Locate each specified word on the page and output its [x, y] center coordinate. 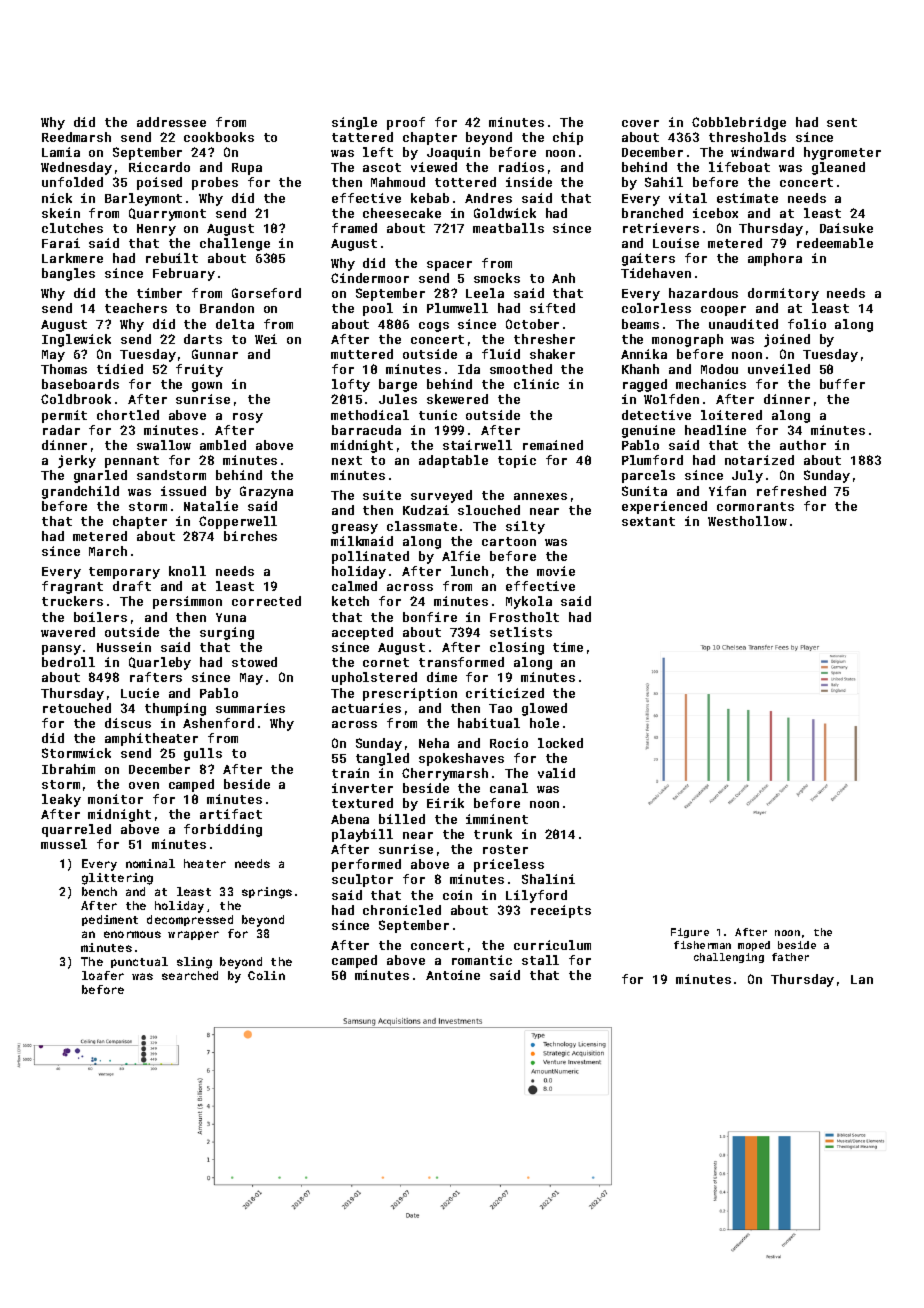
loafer [103, 975]
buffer [842, 384]
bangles [68, 274]
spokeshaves [461, 759]
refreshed [791, 491]
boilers [100, 617]
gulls [203, 754]
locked [560, 743]
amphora [775, 259]
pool [378, 309]
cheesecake [402, 213]
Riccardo [159, 167]
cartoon [509, 541]
